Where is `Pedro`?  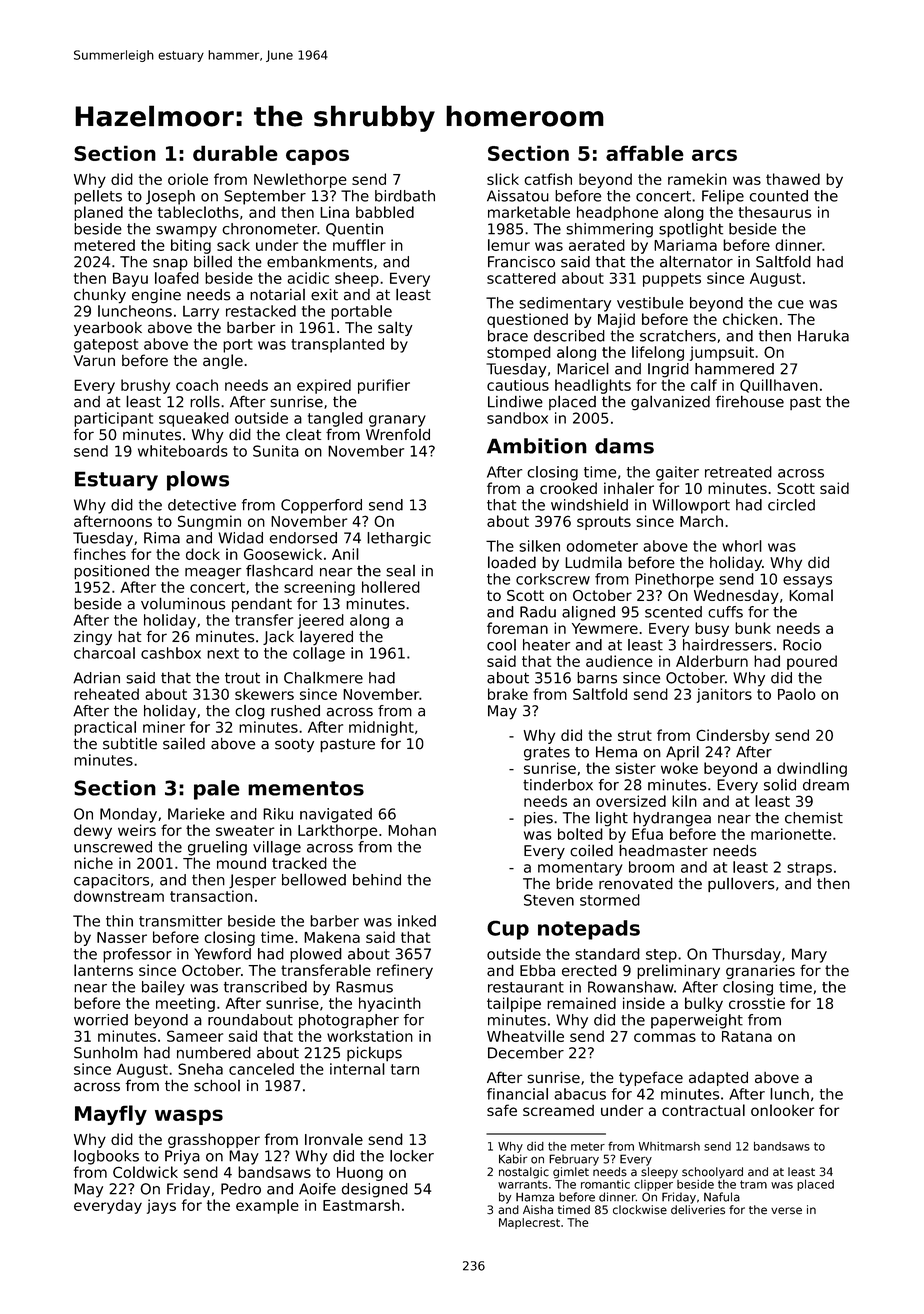
Pedro is located at coordinates (241, 1189).
